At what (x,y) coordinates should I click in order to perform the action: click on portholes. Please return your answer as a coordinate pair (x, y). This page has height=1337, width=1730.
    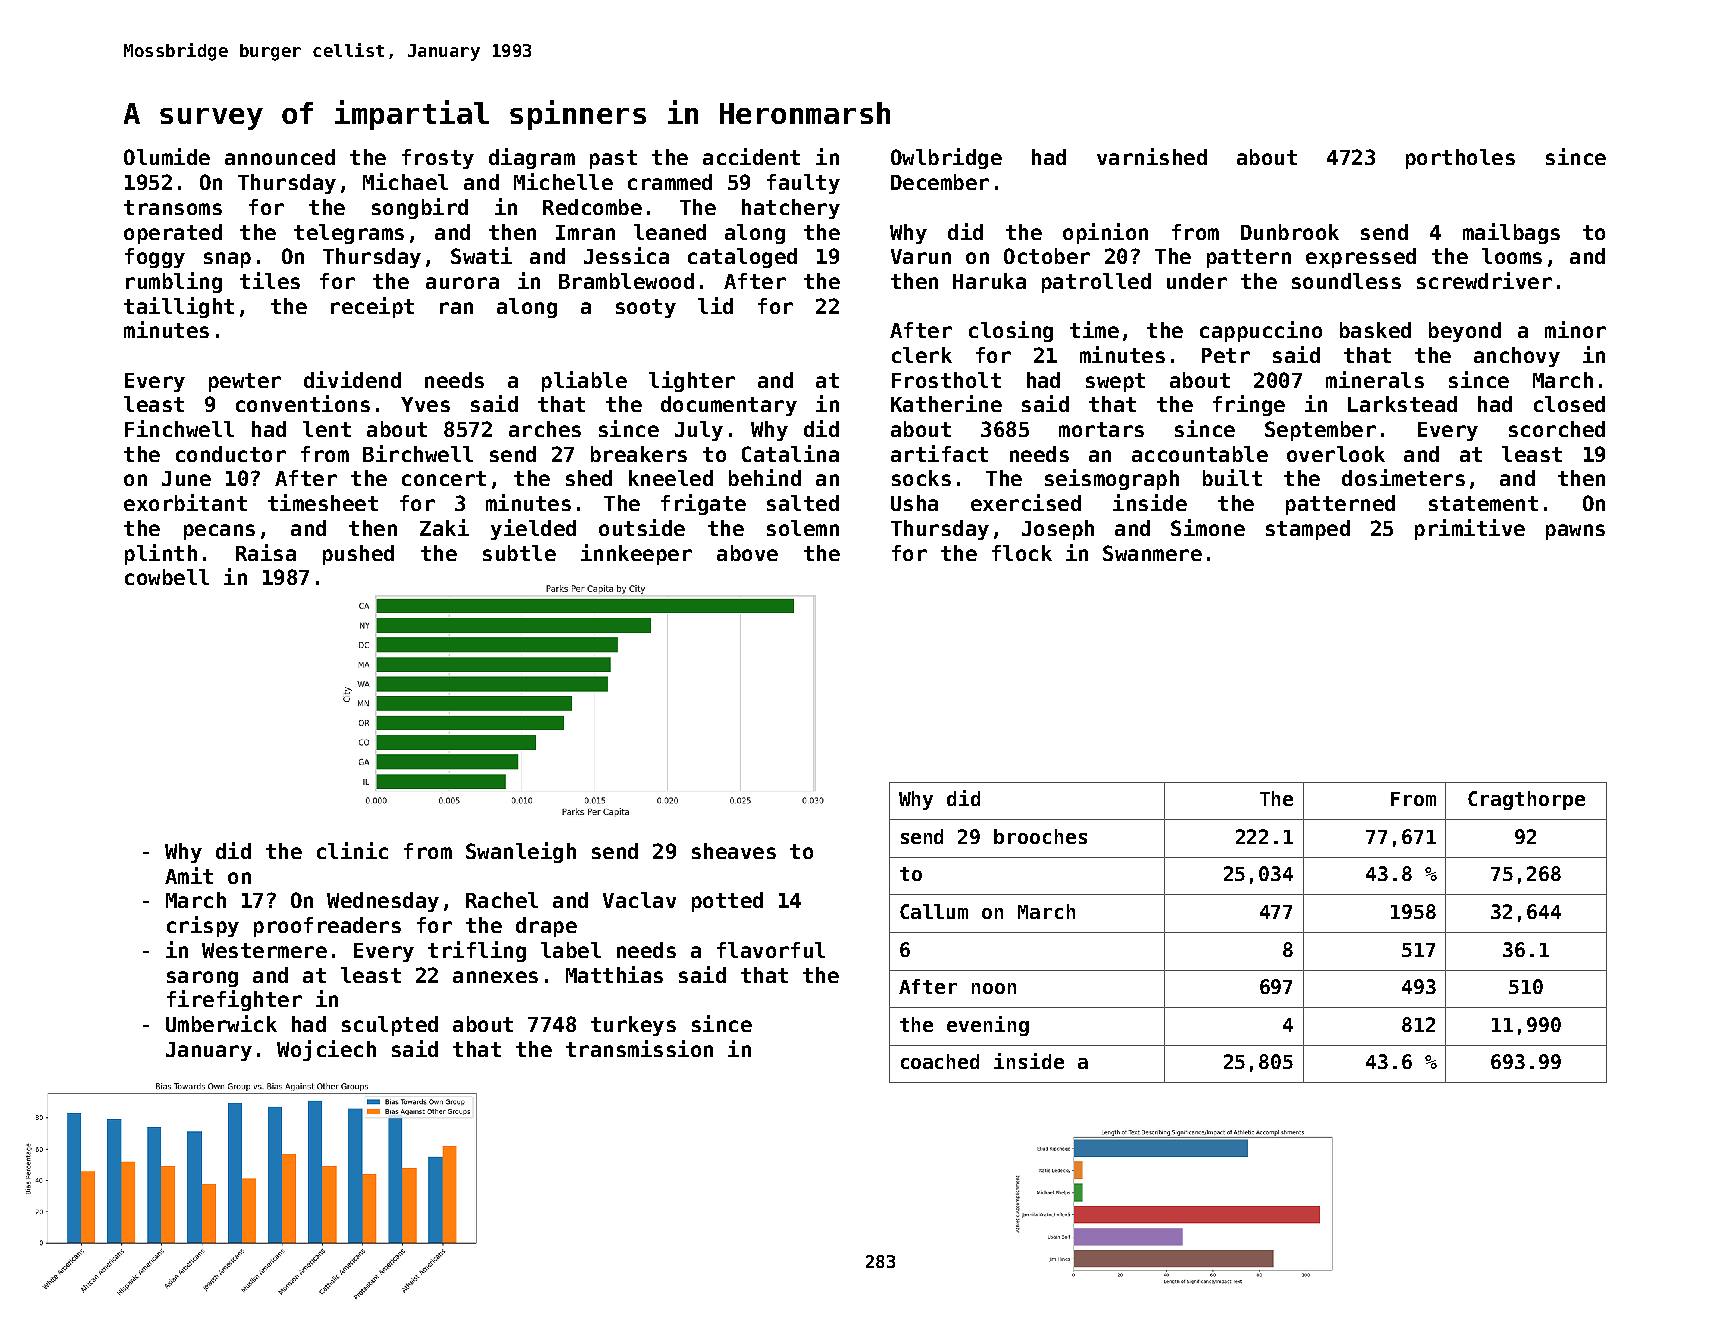
    Looking at the image, I should click on (1460, 159).
